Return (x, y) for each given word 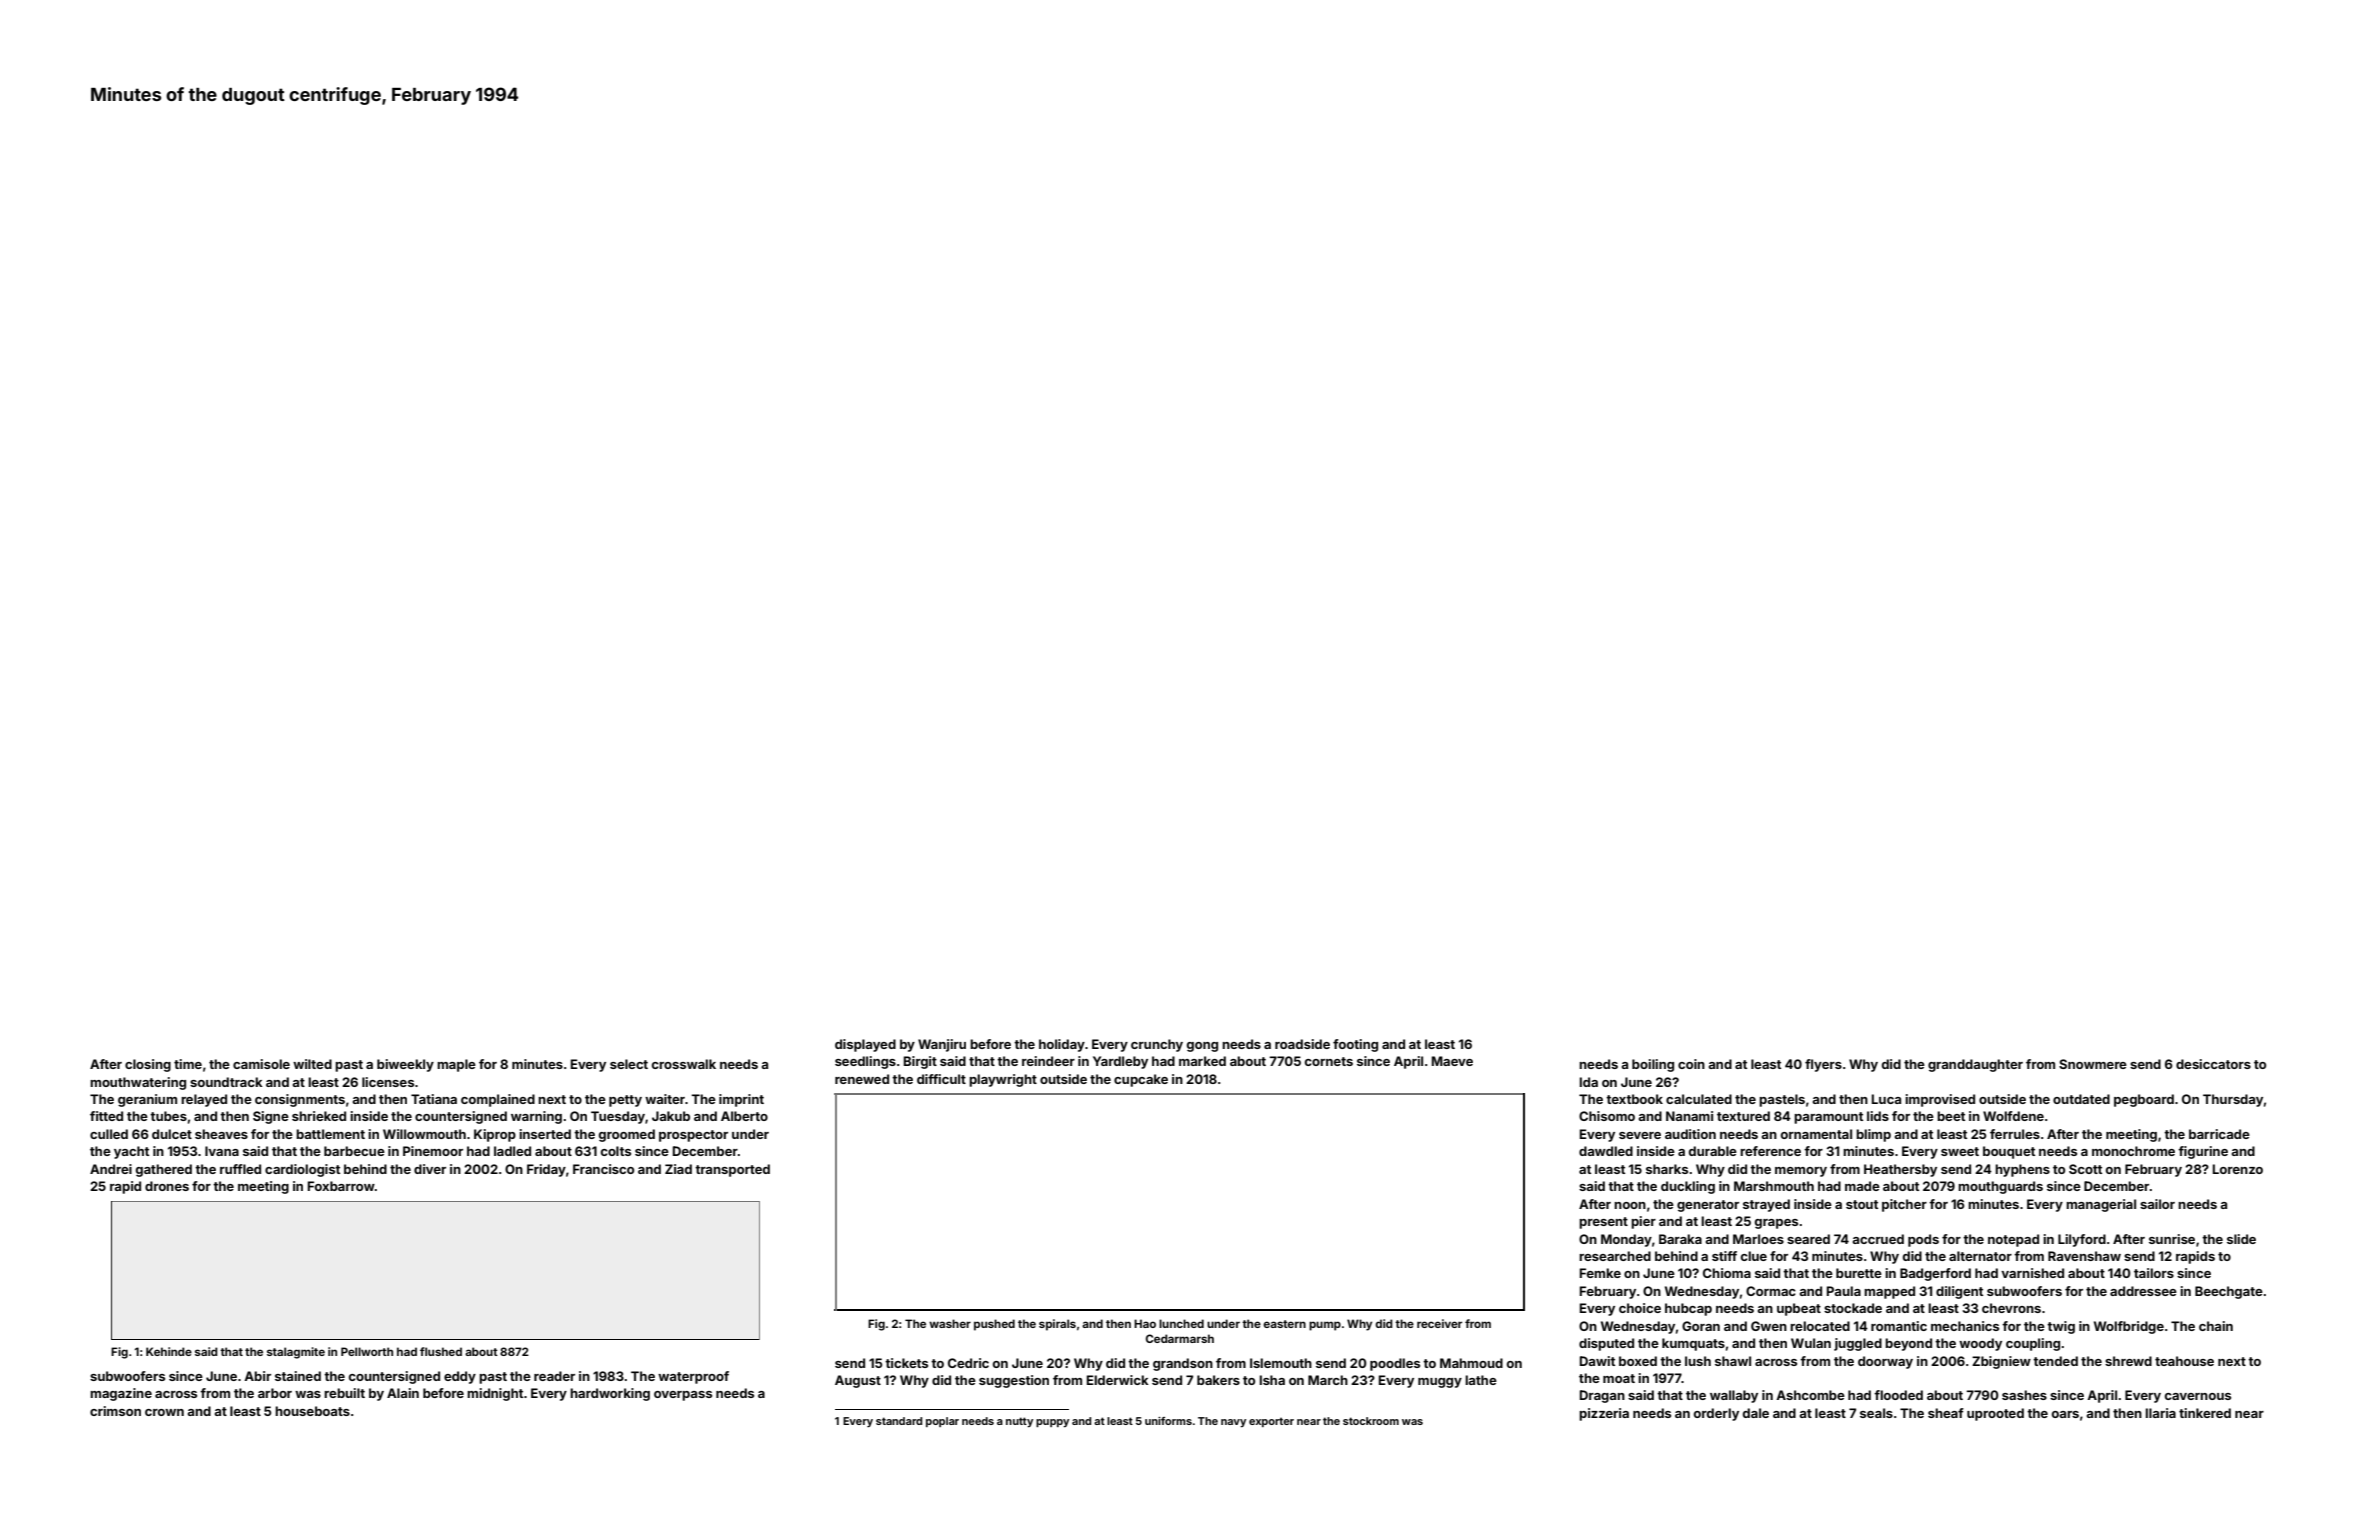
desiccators (2213, 1064)
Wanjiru (942, 1045)
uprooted (1995, 1414)
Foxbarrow (341, 1186)
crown (164, 1412)
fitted (106, 1116)
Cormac (1771, 1291)
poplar (942, 1422)
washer (950, 1323)
